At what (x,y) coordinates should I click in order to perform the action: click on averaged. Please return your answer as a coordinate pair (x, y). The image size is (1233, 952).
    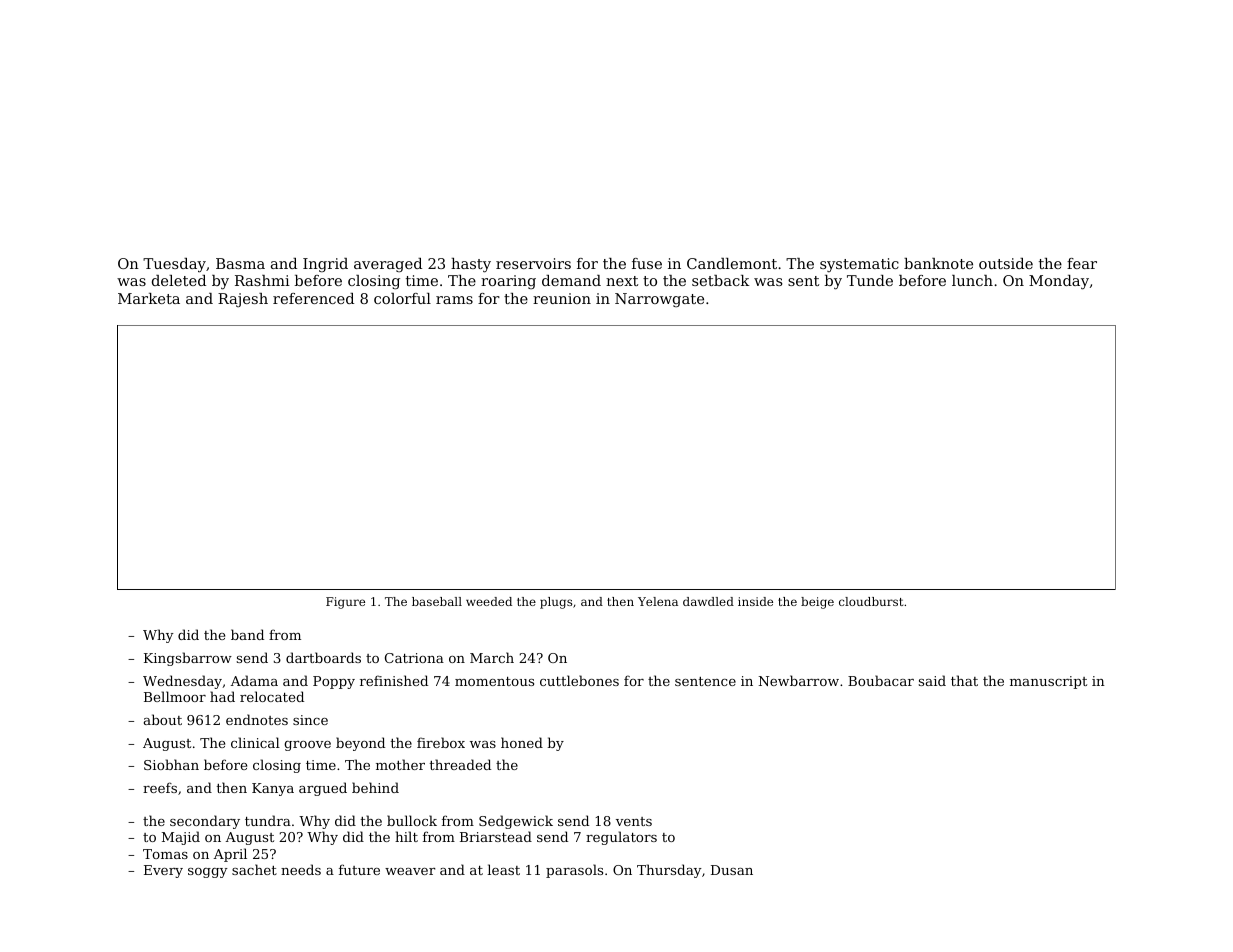
    Looking at the image, I should click on (388, 265).
